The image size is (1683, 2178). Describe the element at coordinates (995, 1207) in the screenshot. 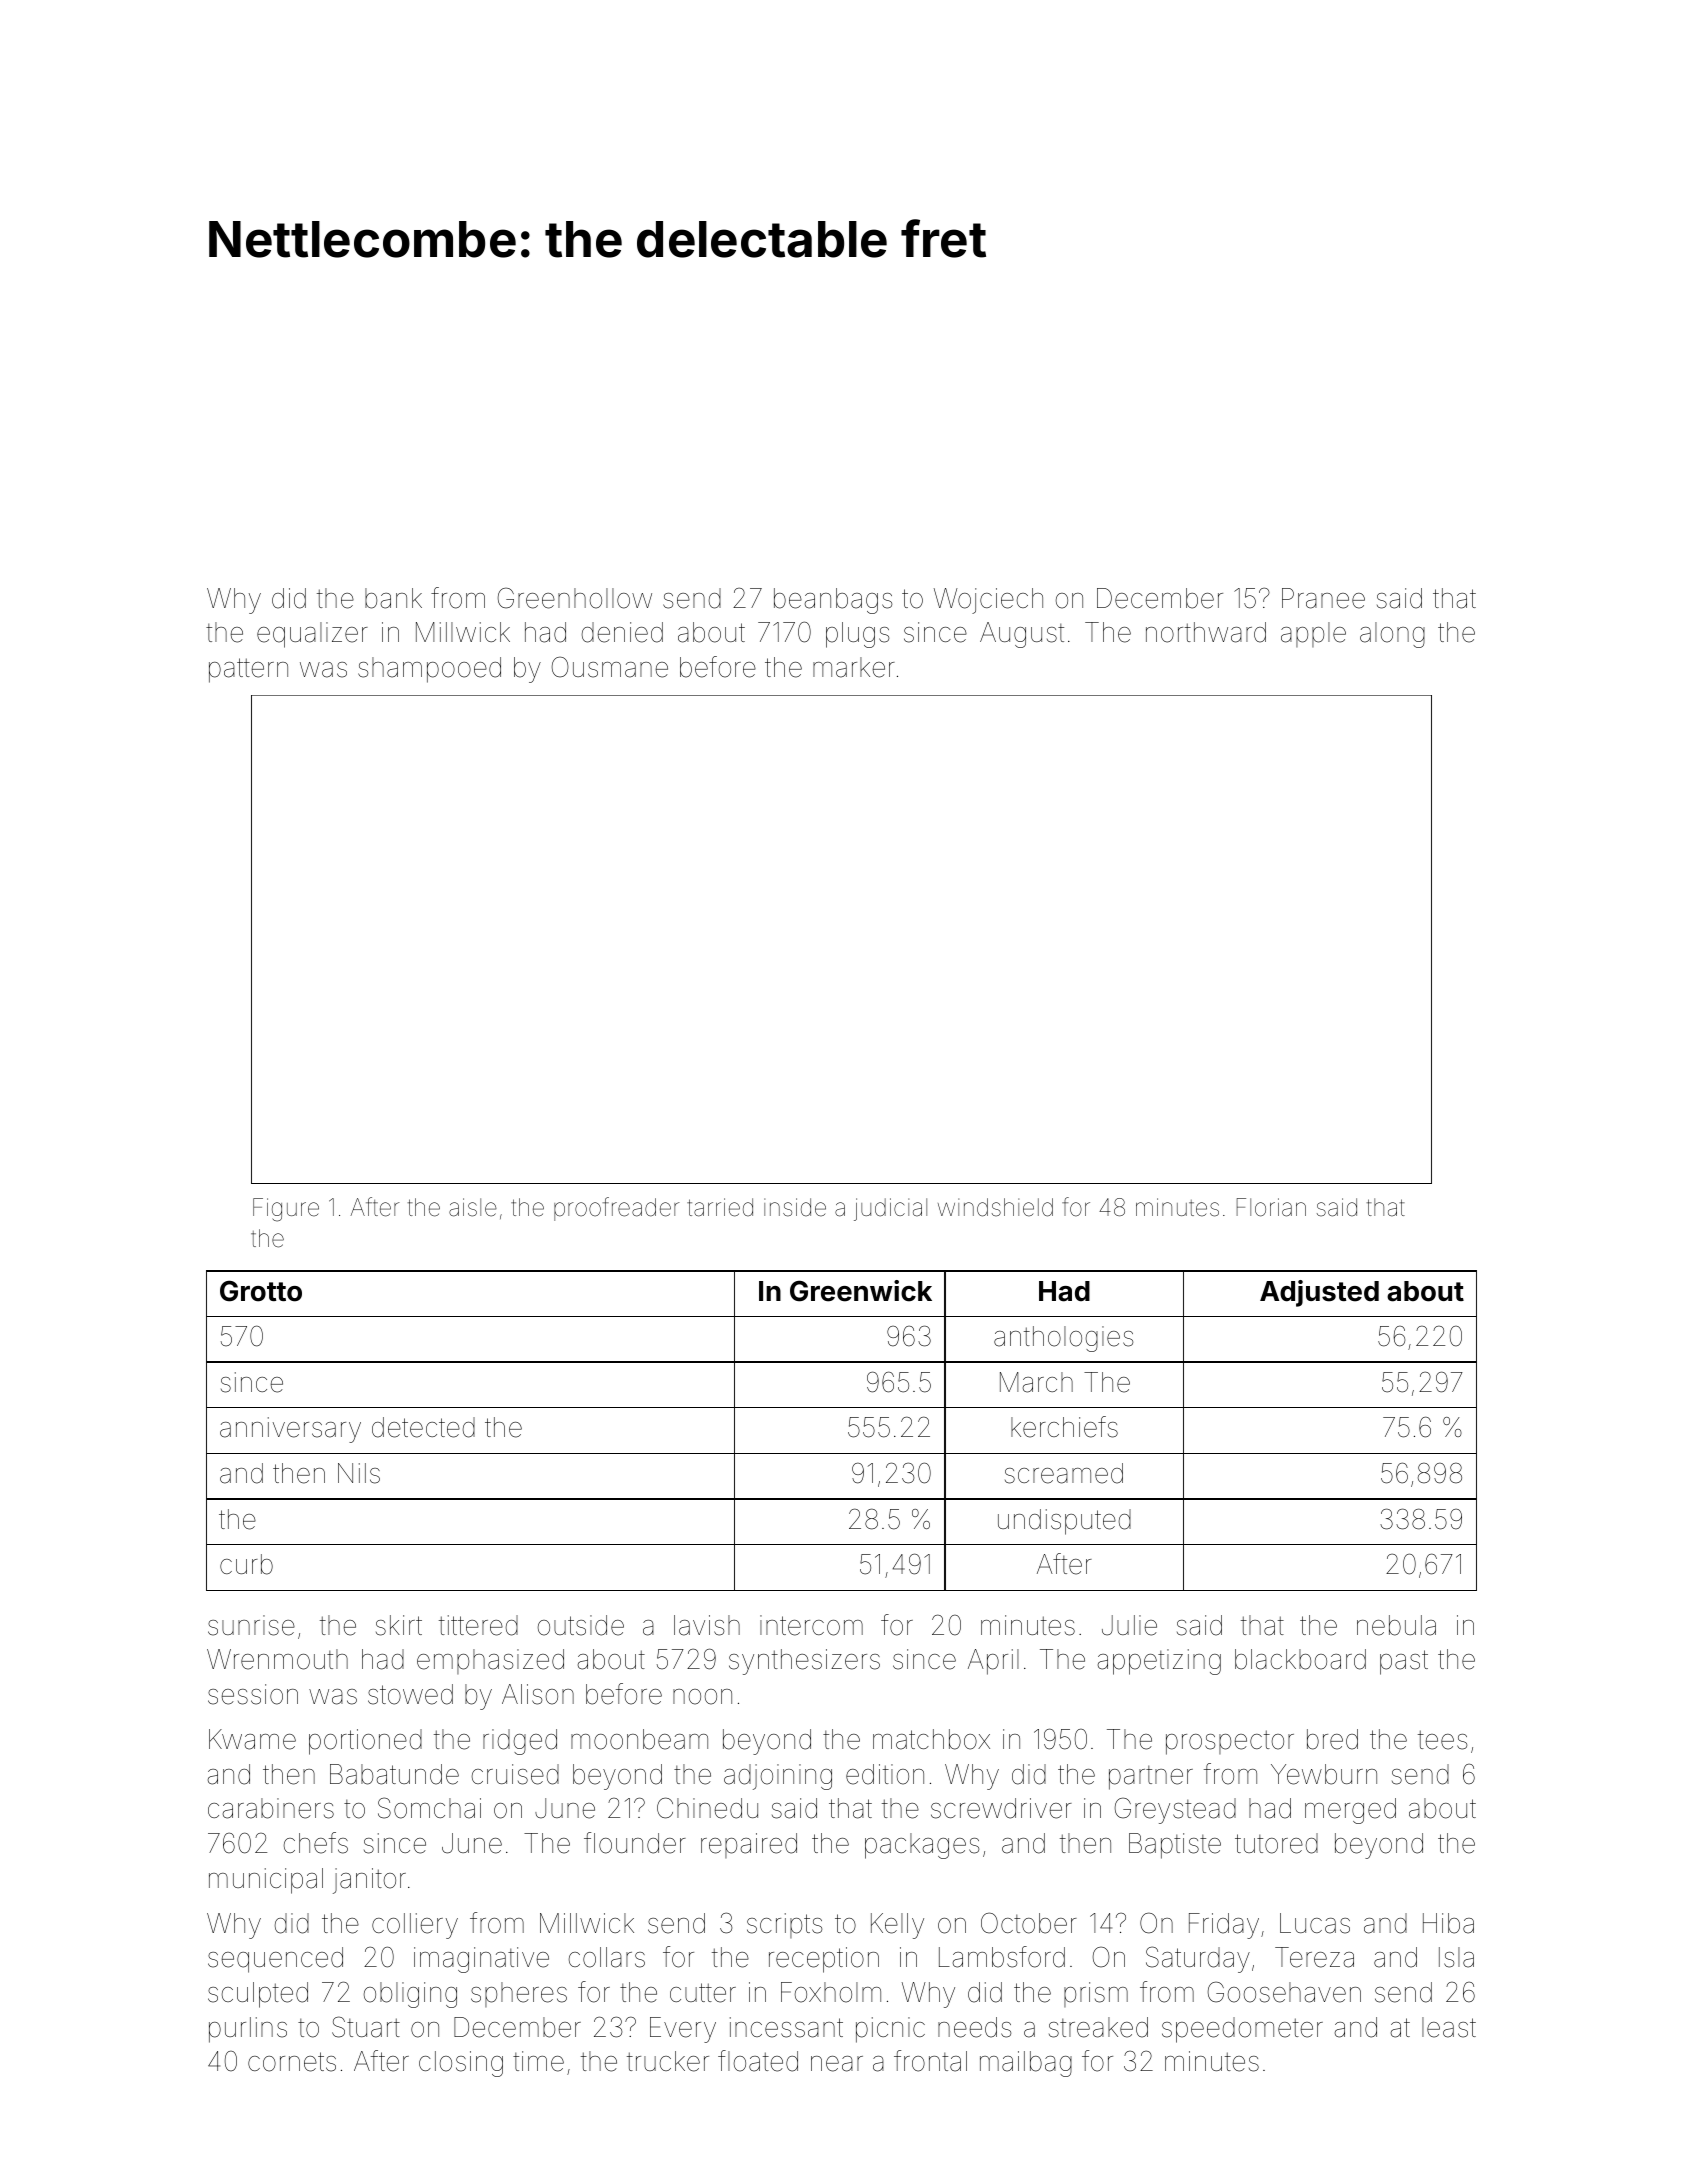

I see `windshield` at that location.
